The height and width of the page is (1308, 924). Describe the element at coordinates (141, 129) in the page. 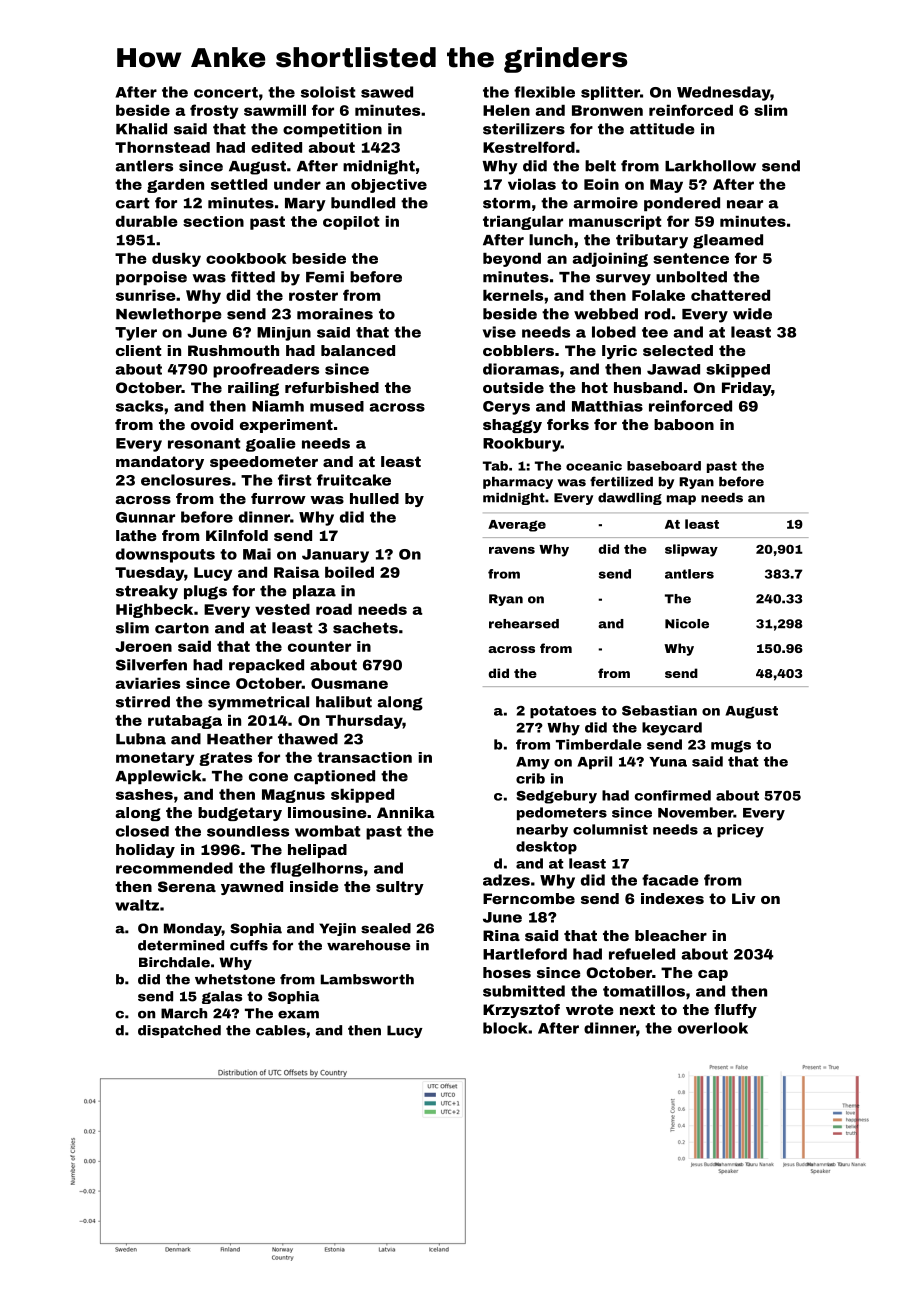

I see `Khalid` at that location.
